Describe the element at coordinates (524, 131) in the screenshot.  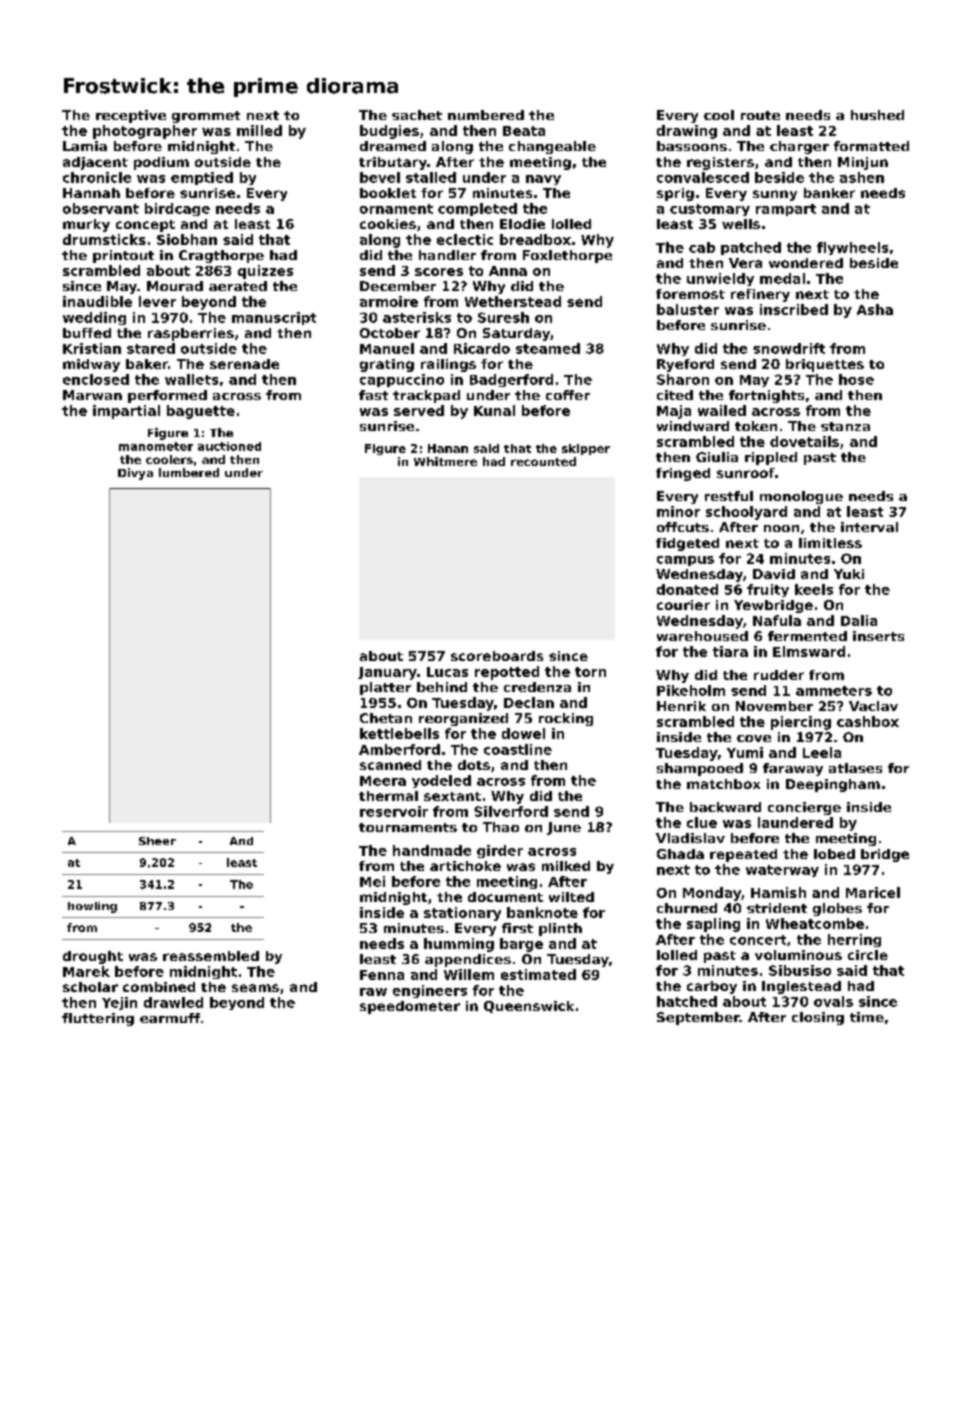
I see `Beata` at that location.
